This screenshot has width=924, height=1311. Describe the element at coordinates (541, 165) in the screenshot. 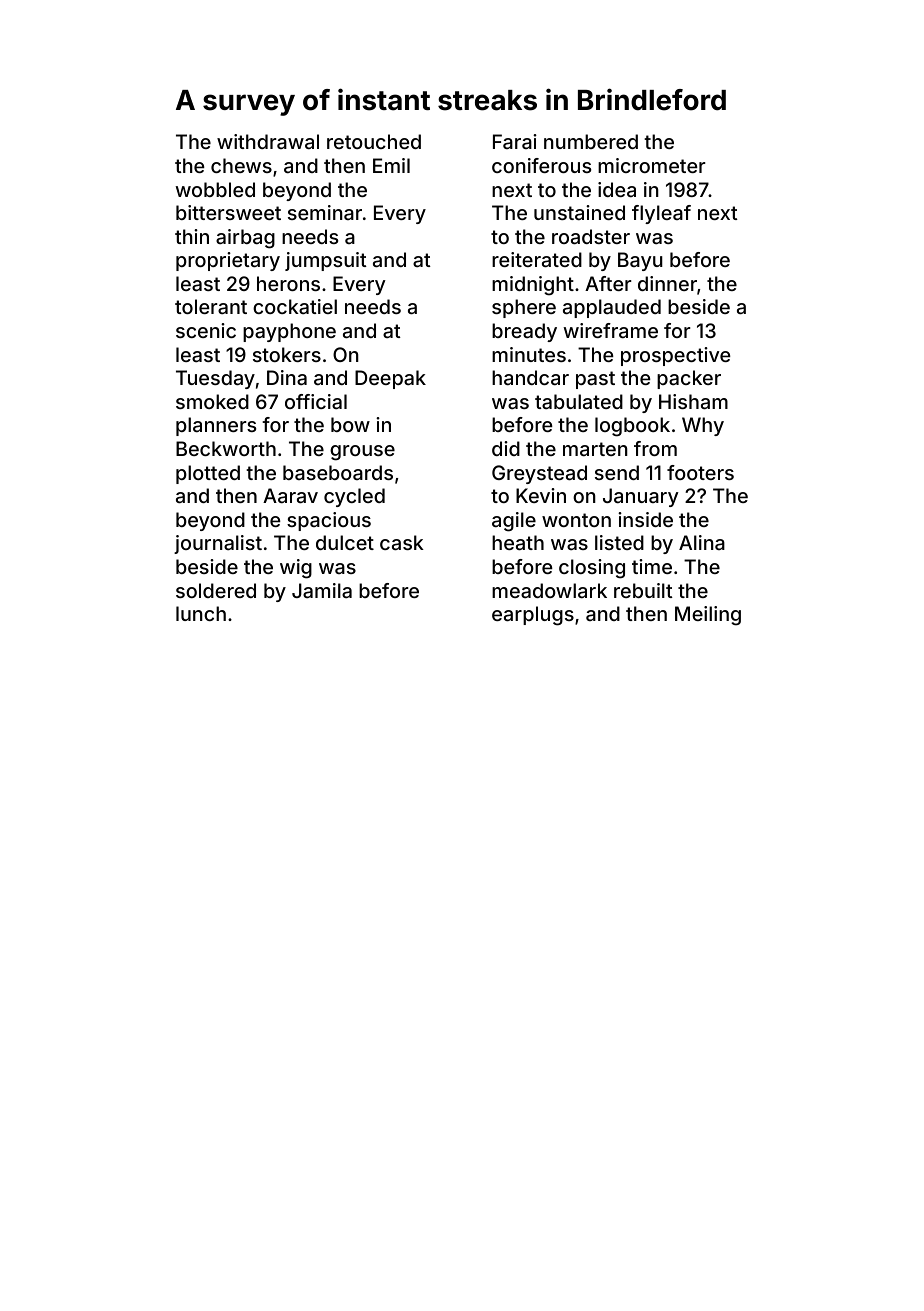

I see `coniferous` at that location.
